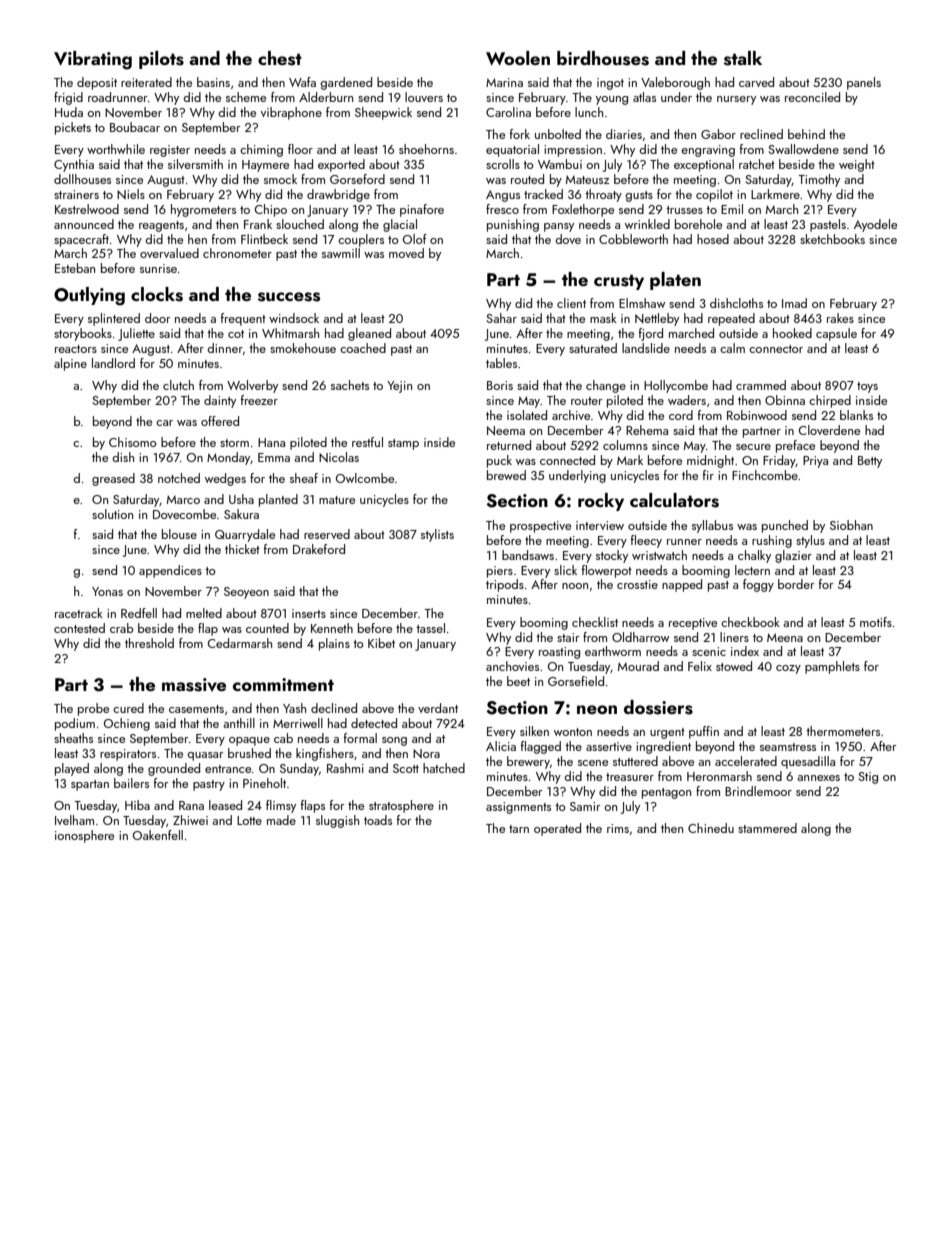 Image resolution: width=952 pixels, height=1233 pixels. What do you see at coordinates (743, 58) in the screenshot?
I see `stalk` at bounding box center [743, 58].
